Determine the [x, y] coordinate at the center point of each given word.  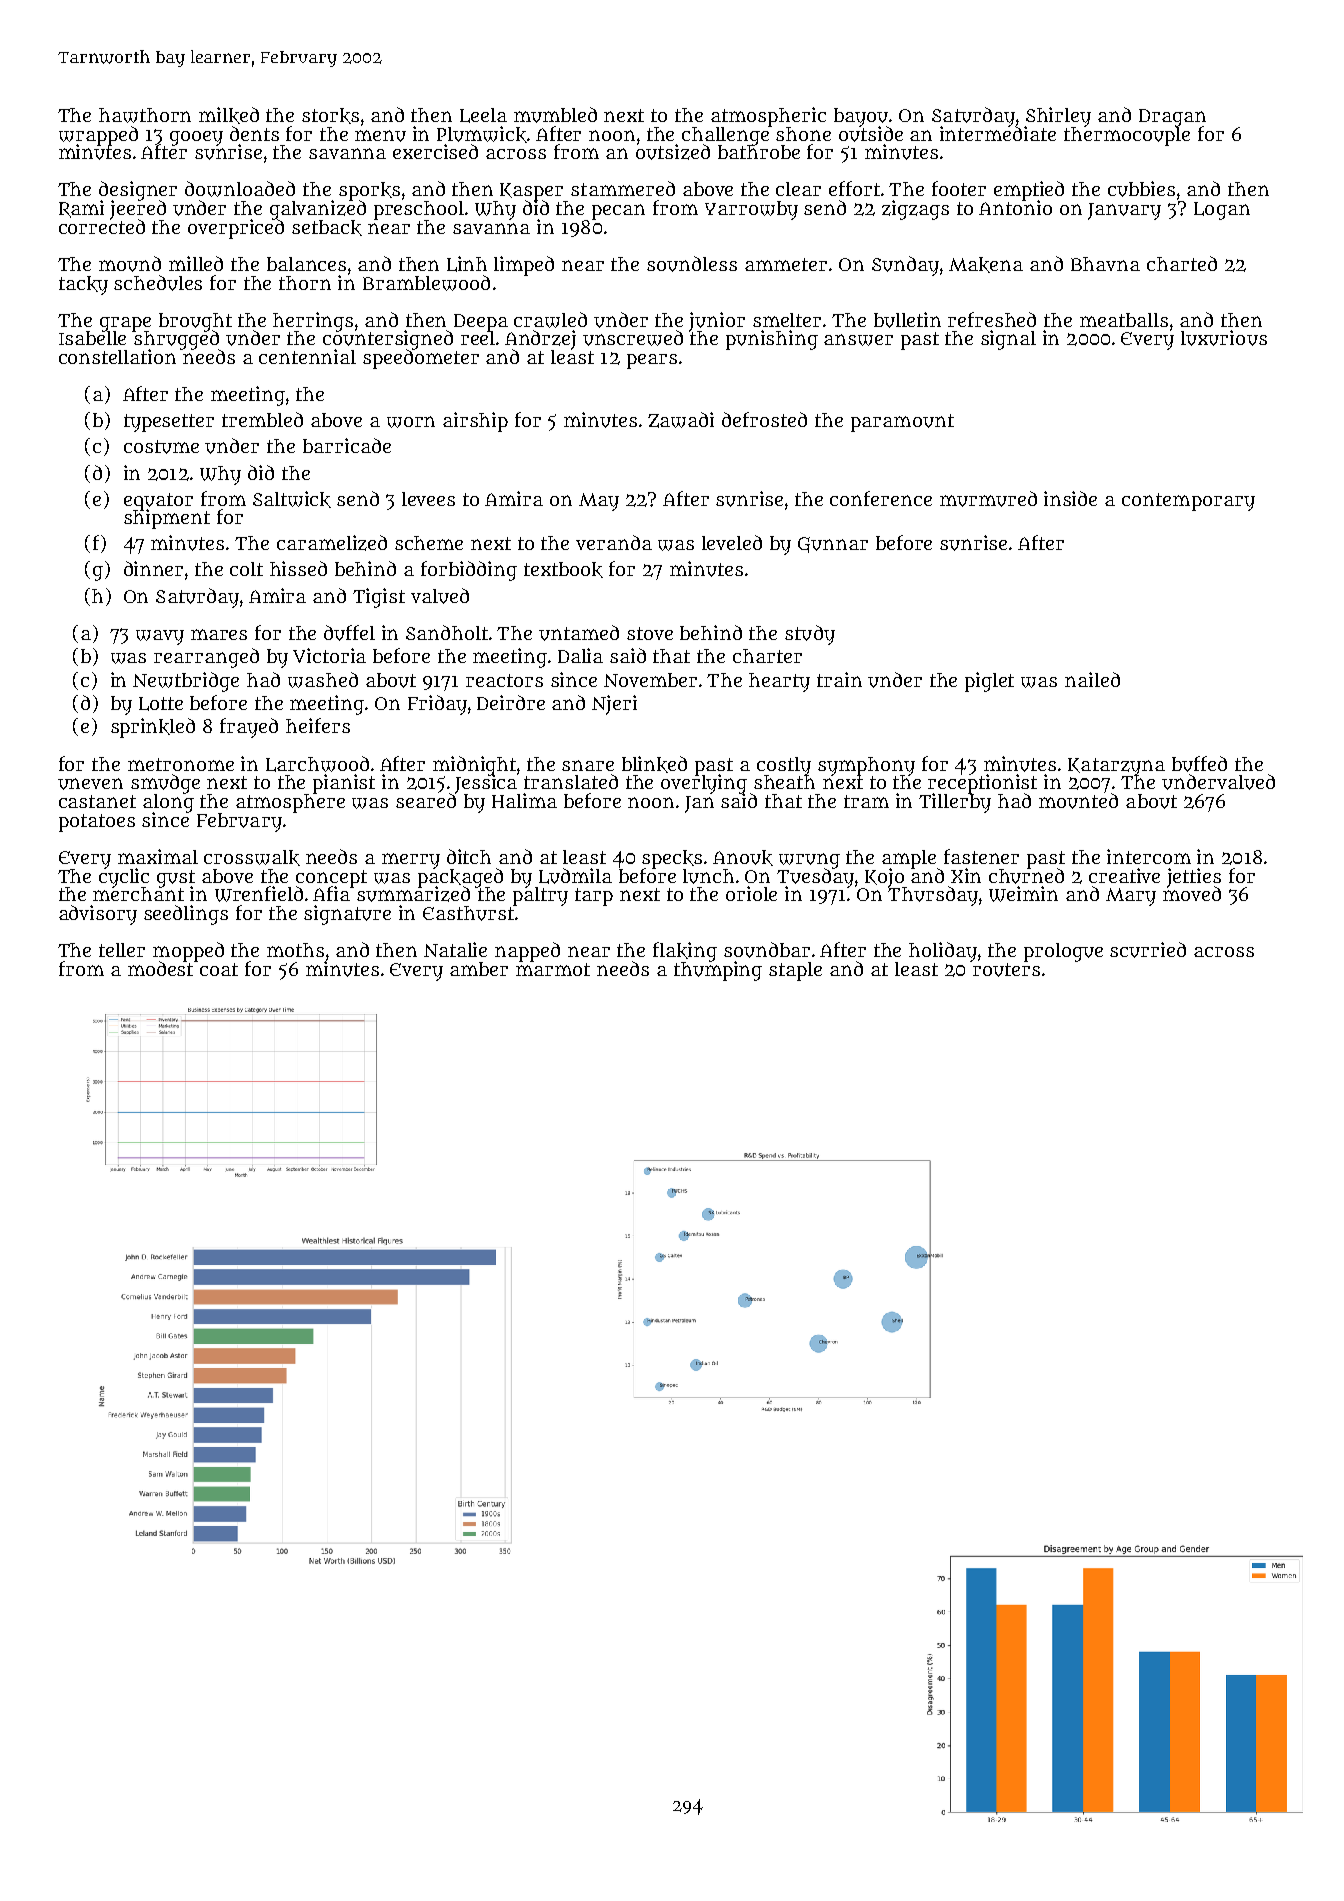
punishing [772, 340]
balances [306, 264]
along [168, 803]
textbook [563, 570]
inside [1070, 498]
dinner [153, 568]
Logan [1222, 211]
